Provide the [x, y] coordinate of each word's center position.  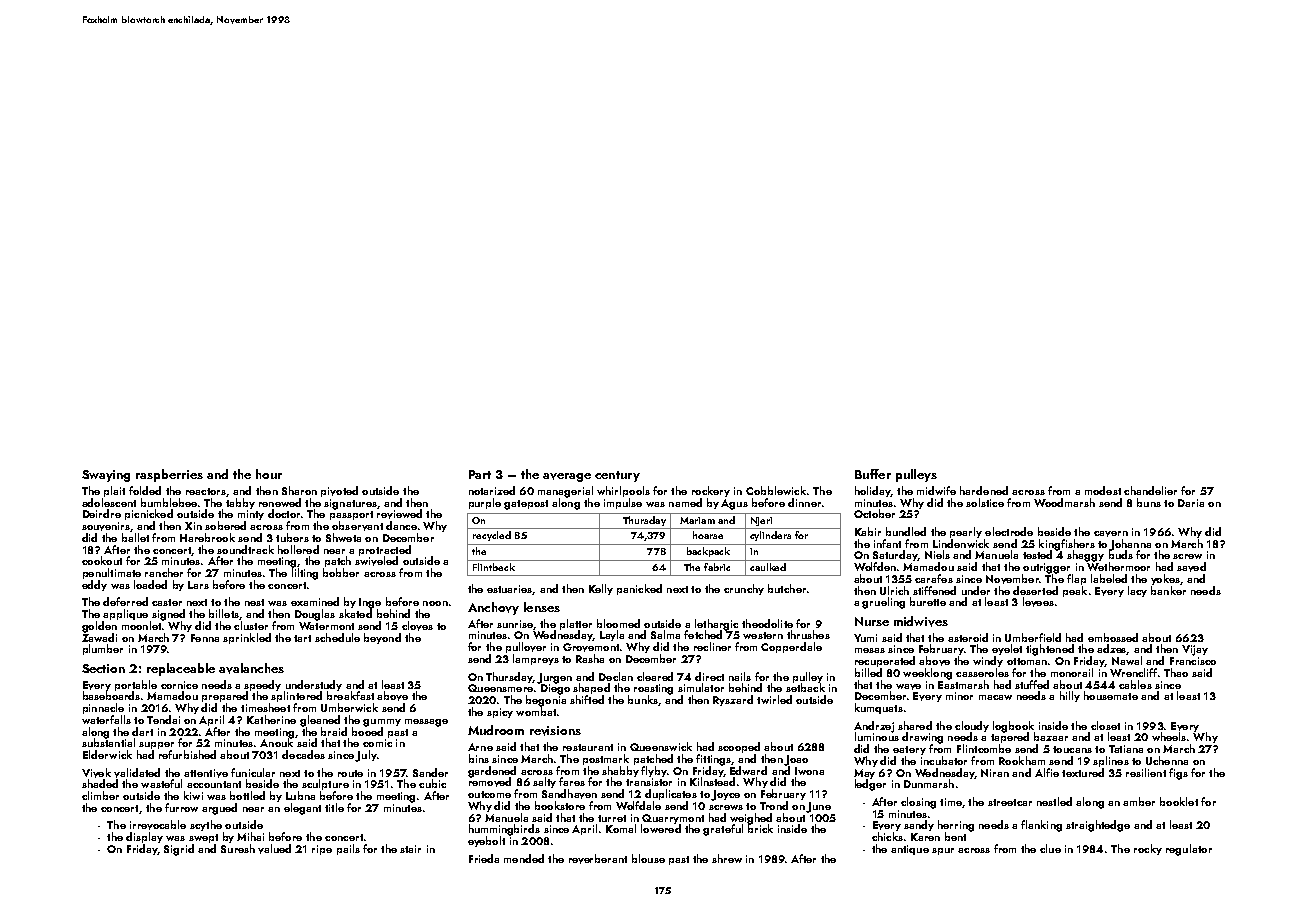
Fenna [205, 638]
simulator [701, 687]
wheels [1169, 736]
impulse [623, 503]
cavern [1111, 534]
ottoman [1027, 661]
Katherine [271, 719]
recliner [712, 646]
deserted [1035, 590]
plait [114, 491]
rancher [164, 572]
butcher [787, 588]
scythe [206, 825]
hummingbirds [504, 830]
